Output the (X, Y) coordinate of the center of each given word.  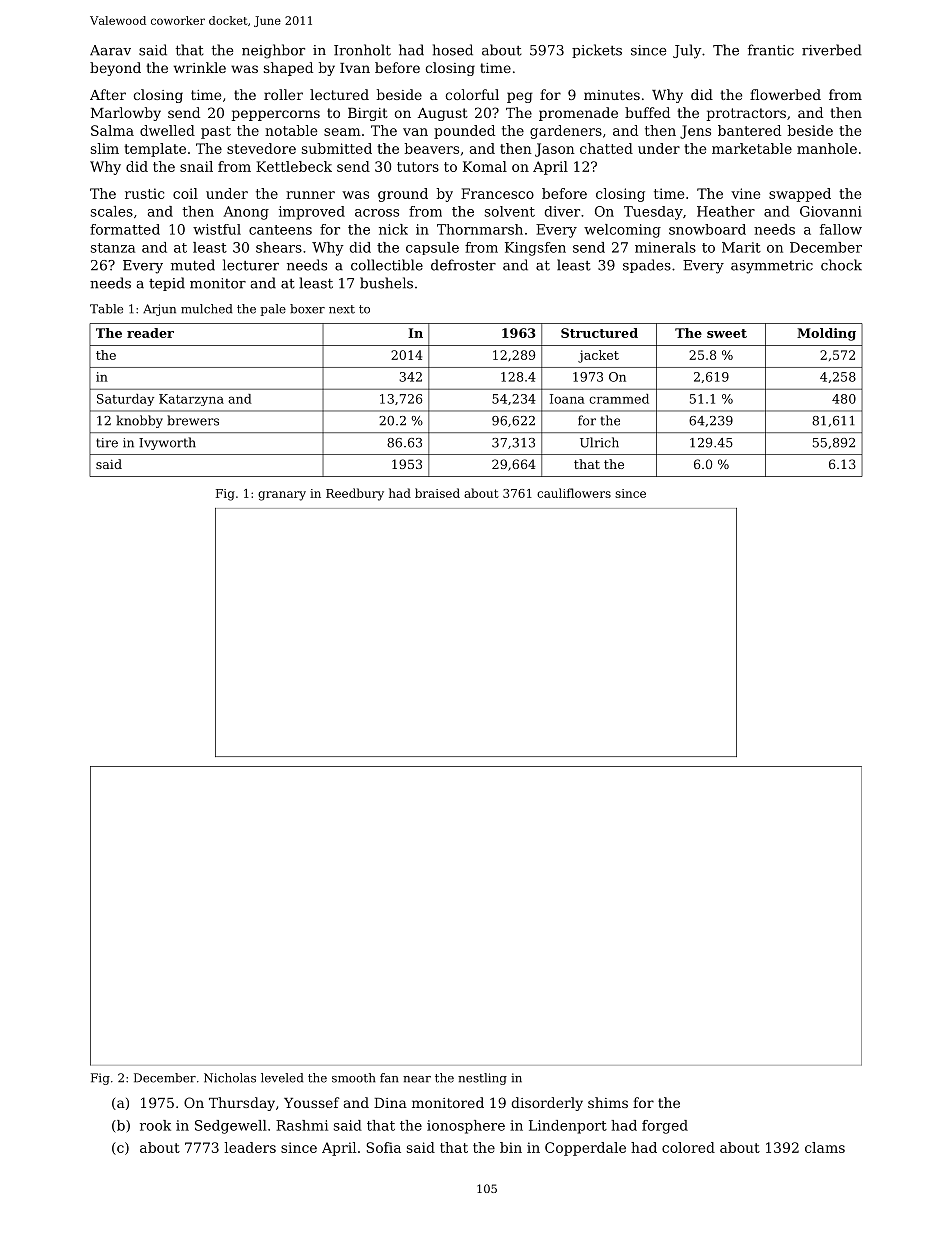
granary (282, 496)
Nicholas (230, 1078)
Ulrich (599, 442)
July (687, 51)
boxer (307, 309)
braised (437, 493)
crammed (619, 399)
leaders (250, 1147)
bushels (386, 283)
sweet (727, 333)
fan (389, 1078)
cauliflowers (574, 493)
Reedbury (355, 494)
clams (825, 1147)
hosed (453, 50)
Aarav (110, 50)
